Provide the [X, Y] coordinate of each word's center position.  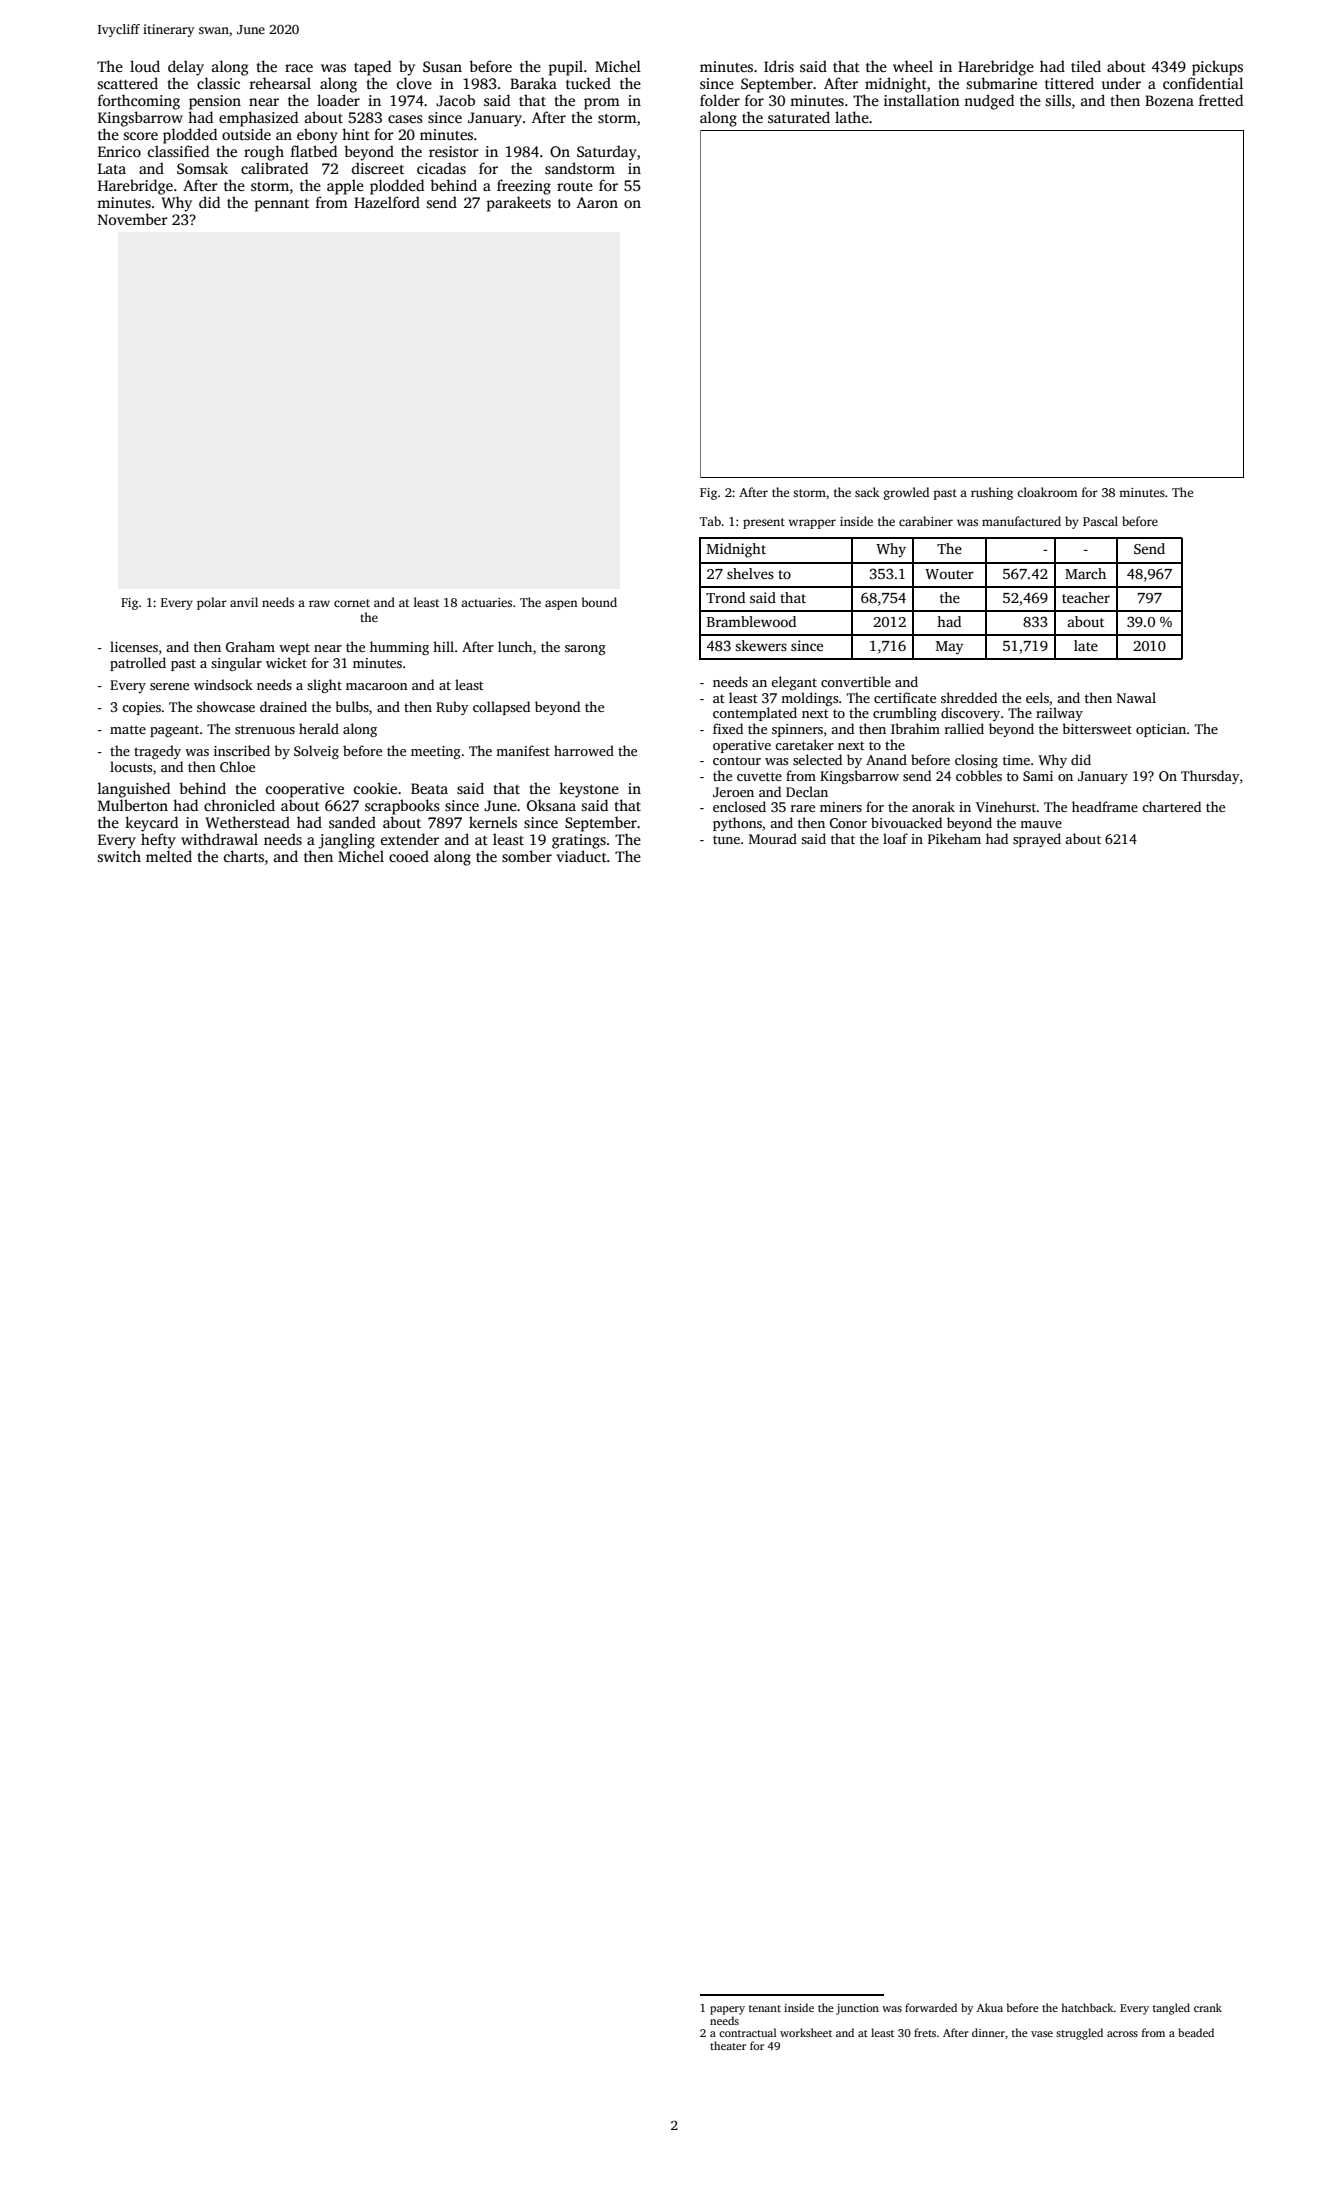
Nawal [1136, 697]
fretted [1221, 100]
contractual [748, 2032]
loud [145, 66]
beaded [1196, 2032]
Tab [710, 521]
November [133, 219]
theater [728, 2045]
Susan [442, 66]
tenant [765, 2008]
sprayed [1037, 840]
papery [727, 2010]
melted [169, 856]
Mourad [773, 838]
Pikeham [954, 838]
